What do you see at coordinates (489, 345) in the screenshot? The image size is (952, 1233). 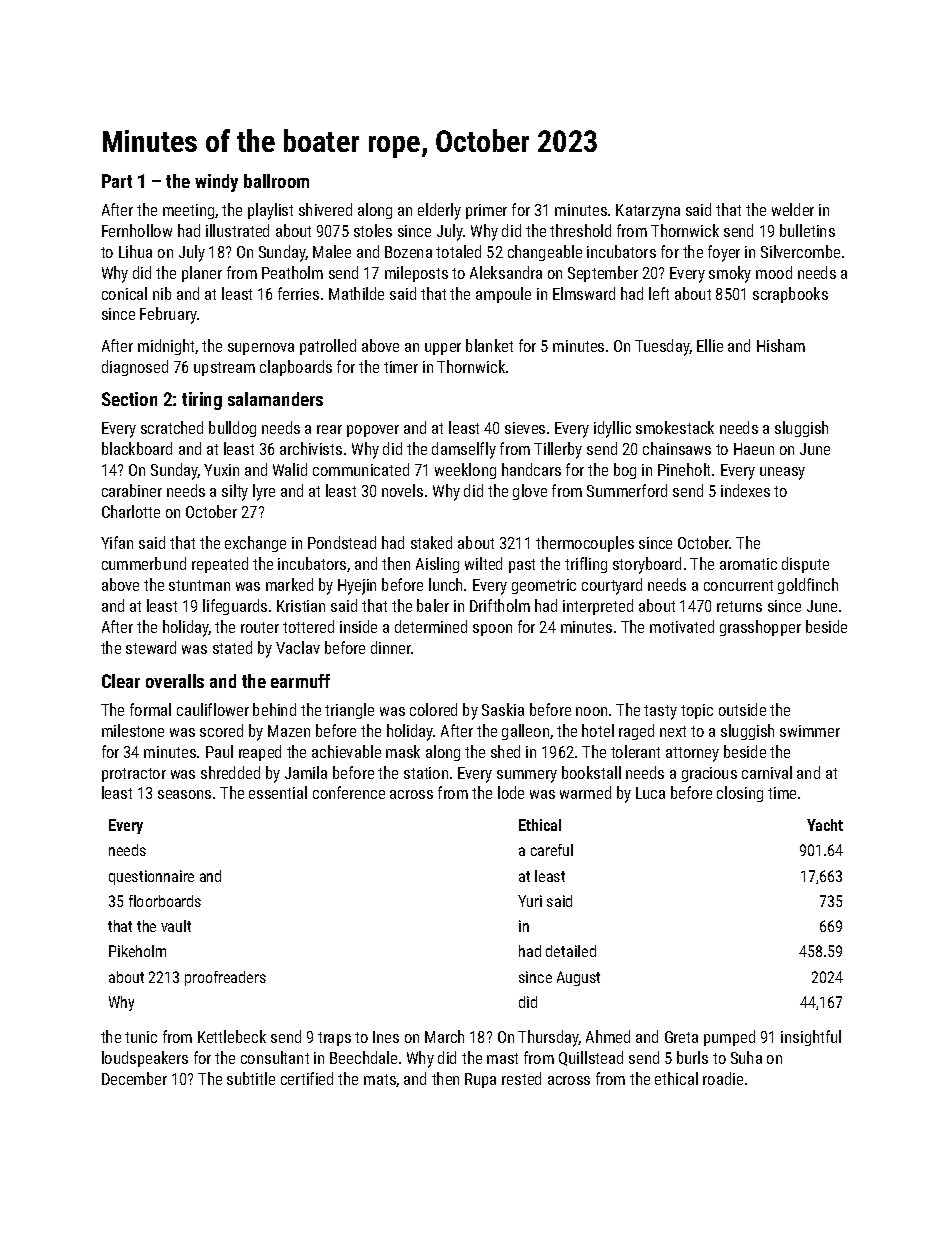 I see `blanket` at bounding box center [489, 345].
